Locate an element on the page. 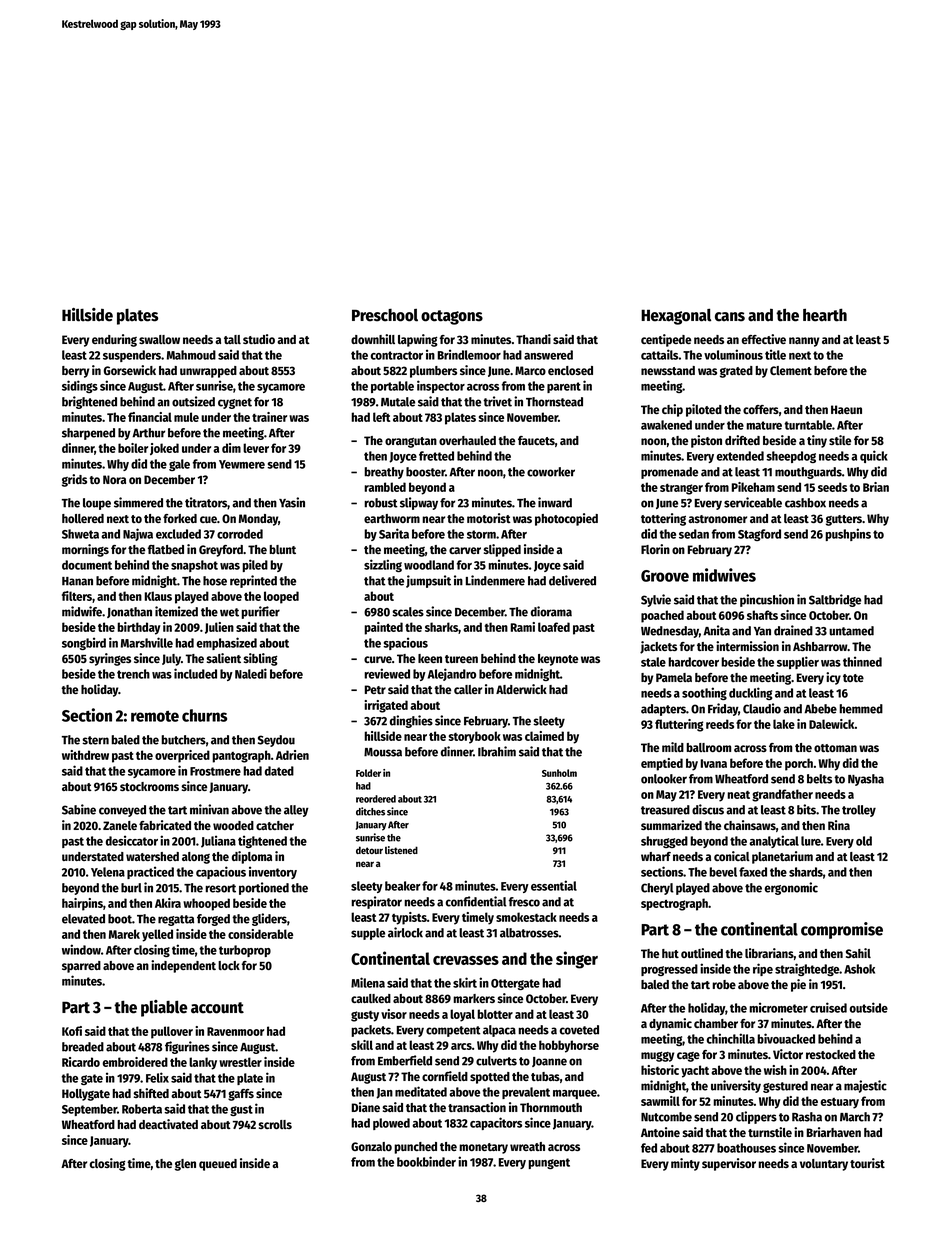 The width and height of the image is (952, 1233). Najwa is located at coordinates (138, 534).
